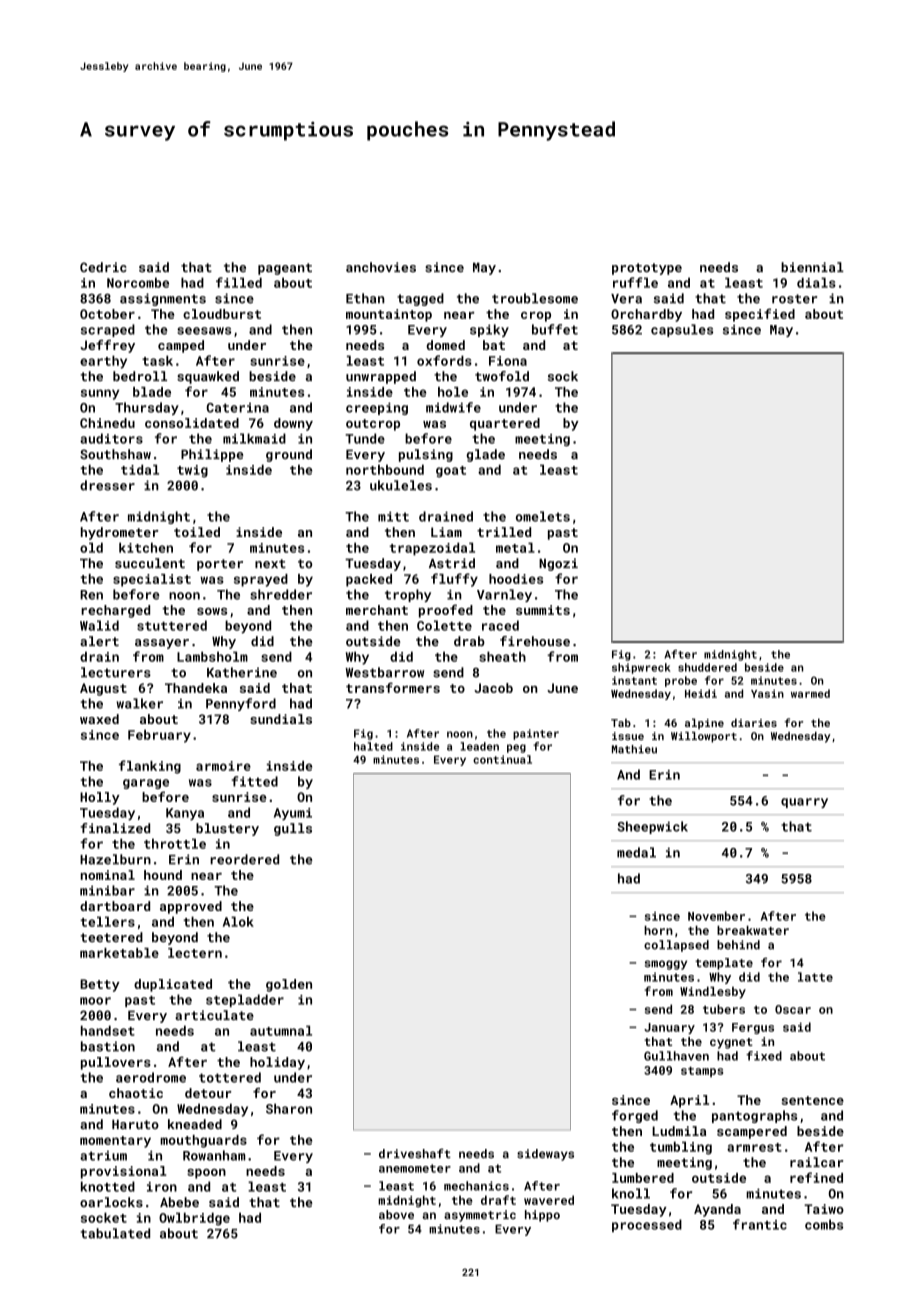  Describe the element at coordinates (804, 803) in the screenshot. I see `quarry` at that location.
